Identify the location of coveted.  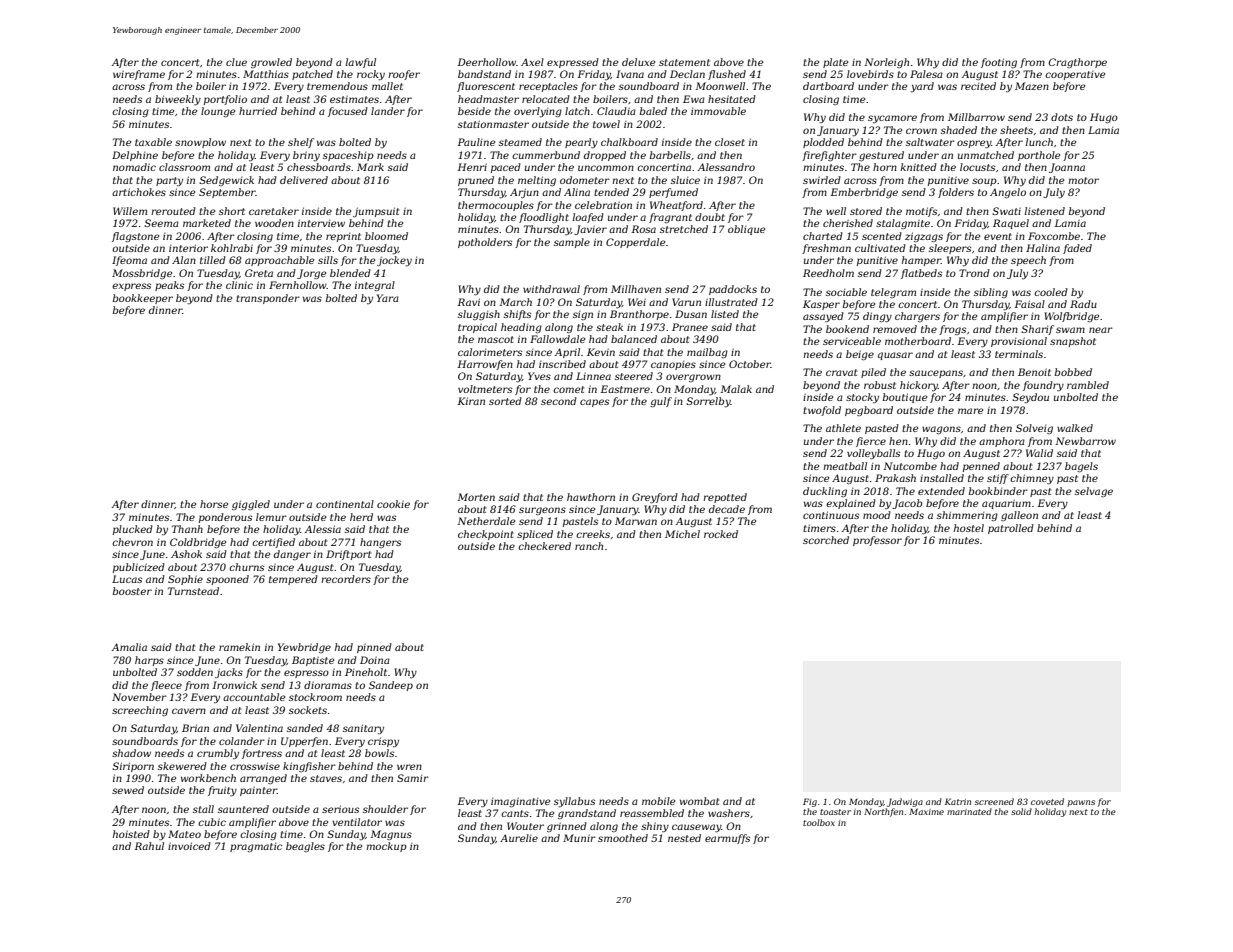
(1047, 801).
